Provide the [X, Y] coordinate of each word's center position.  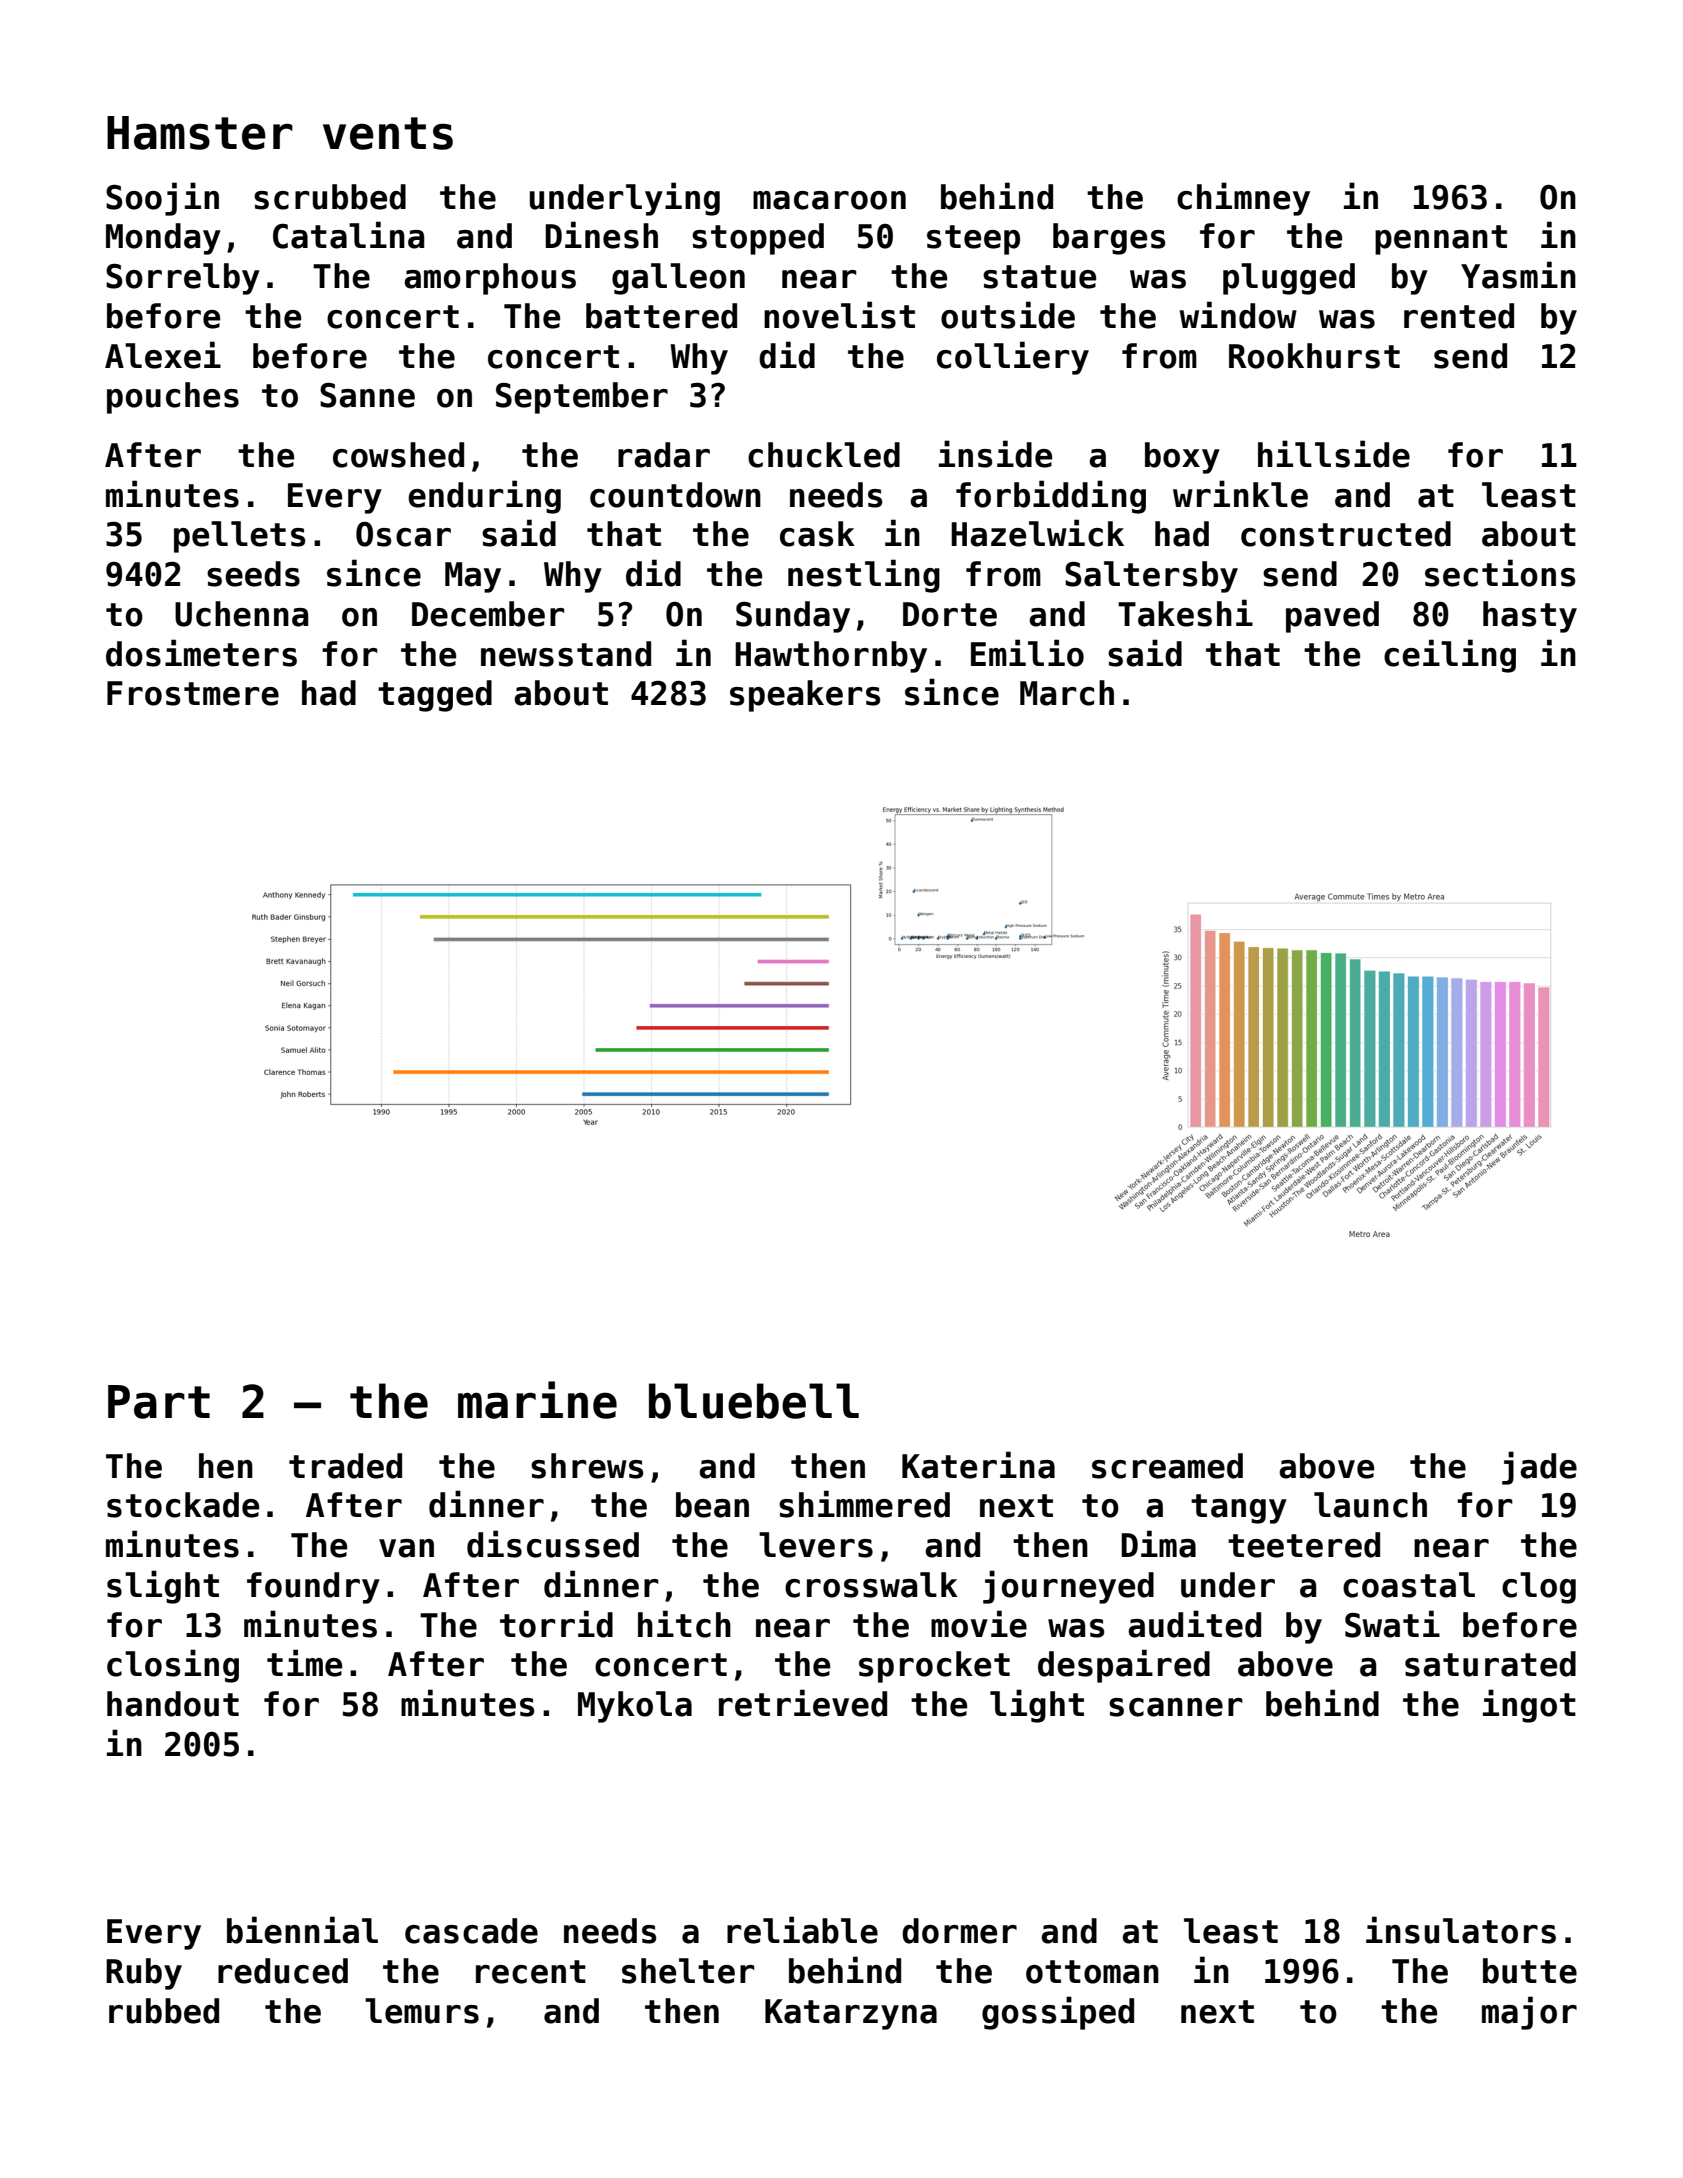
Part [159, 1402]
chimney [1243, 199]
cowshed [398, 455]
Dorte [950, 614]
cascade [471, 1931]
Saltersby [1151, 577]
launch [1370, 1505]
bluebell [754, 1401]
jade [1539, 1468]
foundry [313, 1588]
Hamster [200, 133]
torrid [556, 1624]
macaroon [829, 200]
